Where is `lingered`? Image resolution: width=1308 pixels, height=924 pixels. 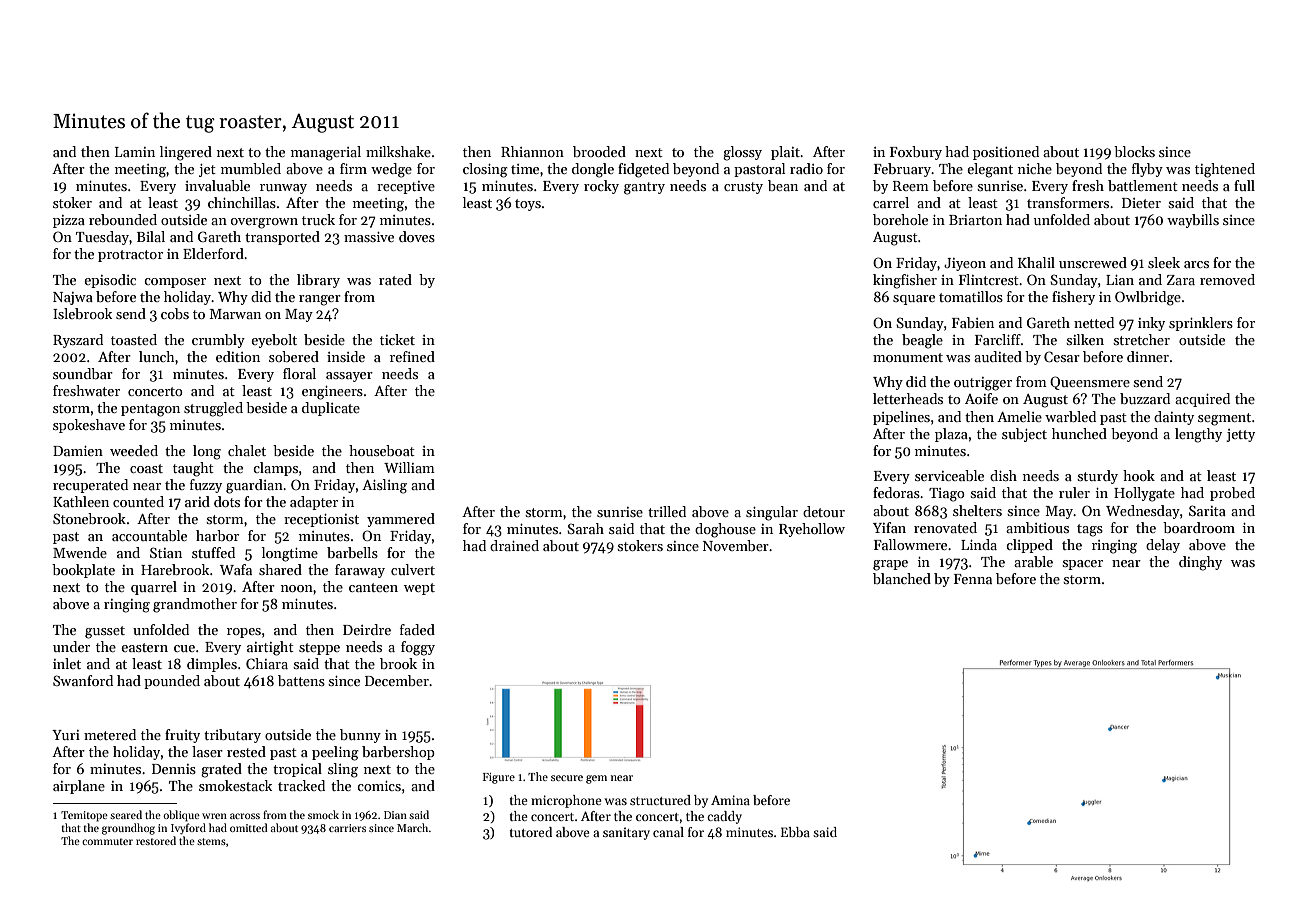 lingered is located at coordinates (186, 153).
